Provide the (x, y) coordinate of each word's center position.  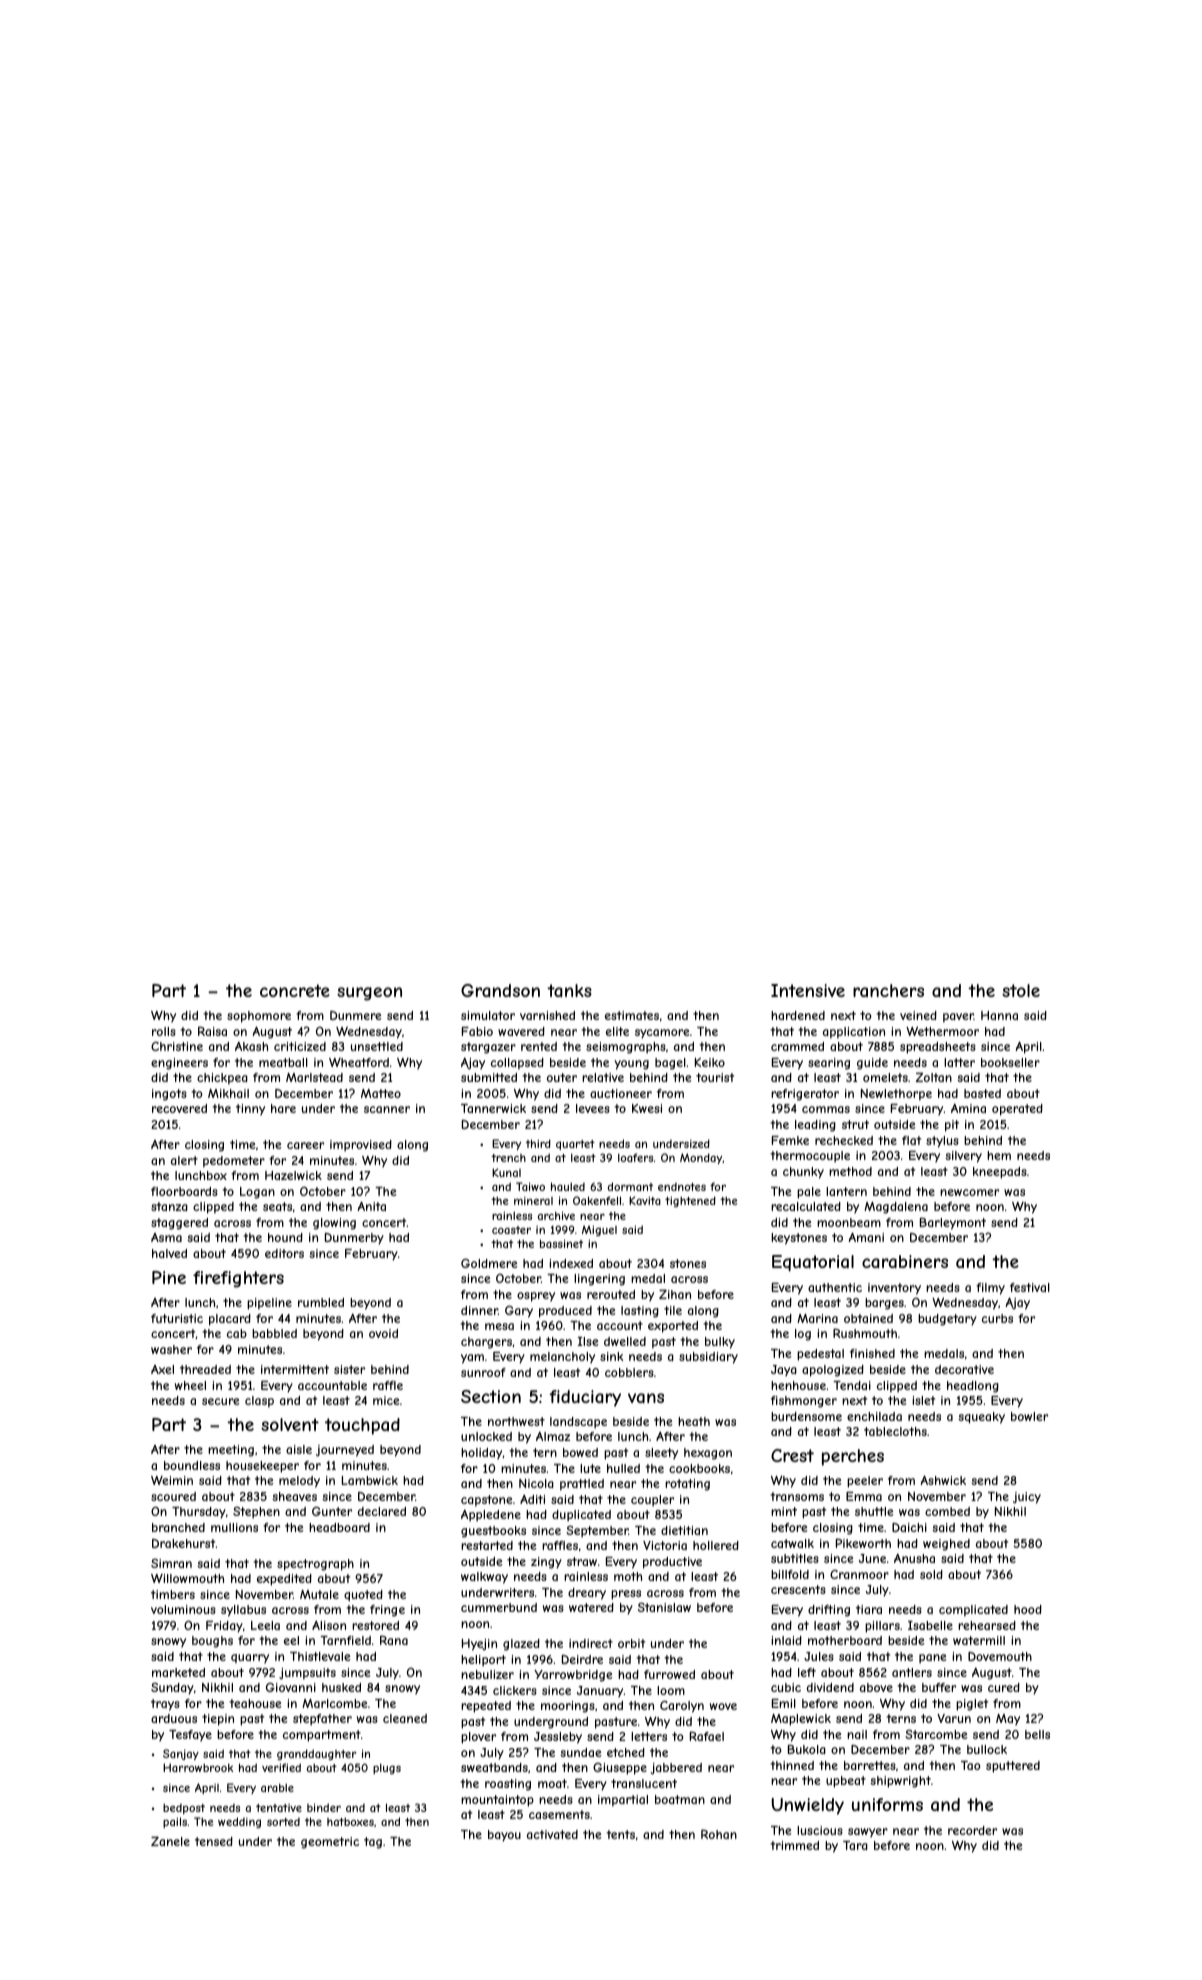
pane (933, 1659)
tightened (690, 1201)
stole (1021, 990)
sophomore (259, 1017)
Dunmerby (354, 1239)
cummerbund (499, 1607)
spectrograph (315, 1565)
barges (884, 1304)
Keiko (710, 1062)
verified (281, 1767)
